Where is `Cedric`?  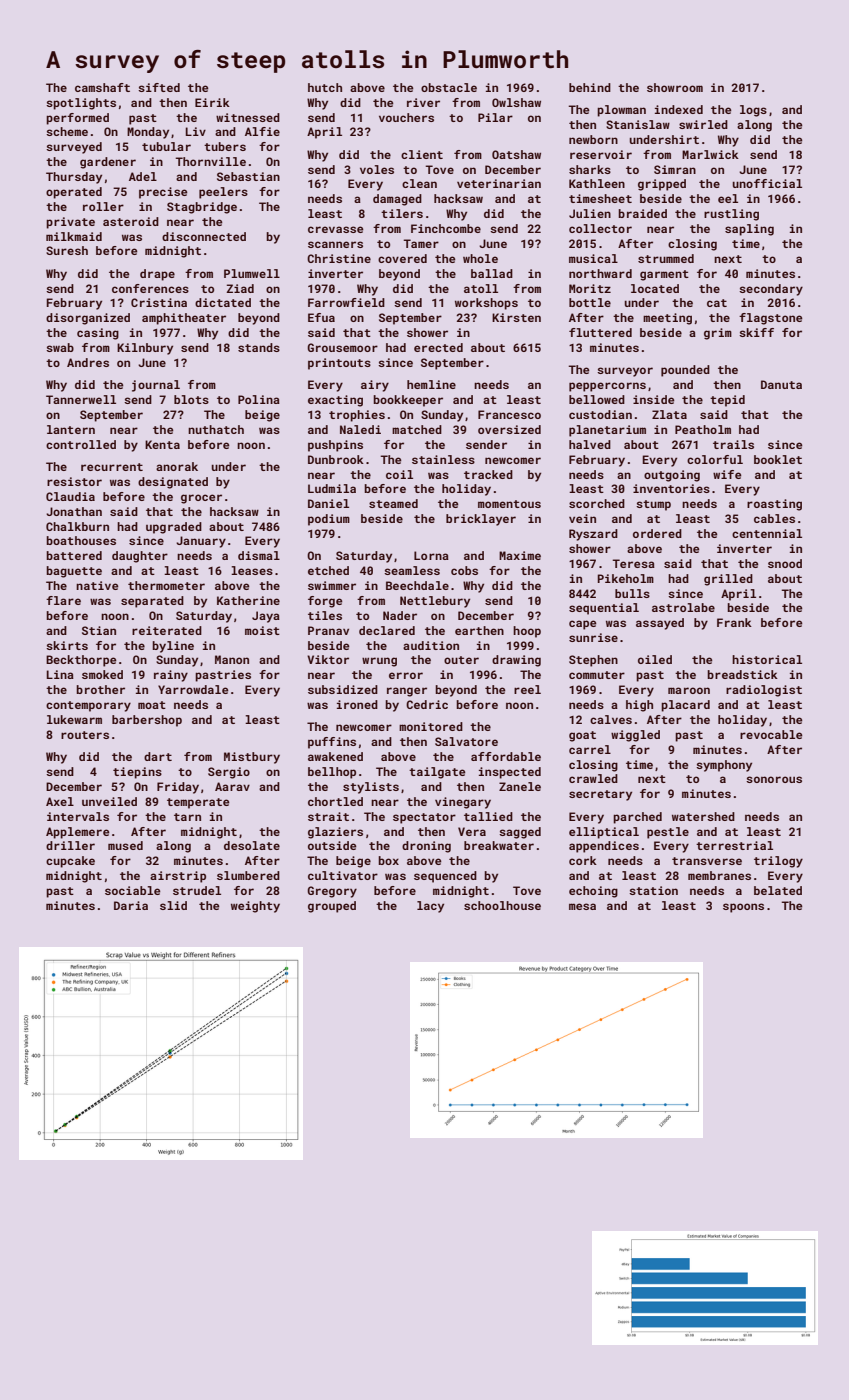 Cedric is located at coordinates (427, 704).
